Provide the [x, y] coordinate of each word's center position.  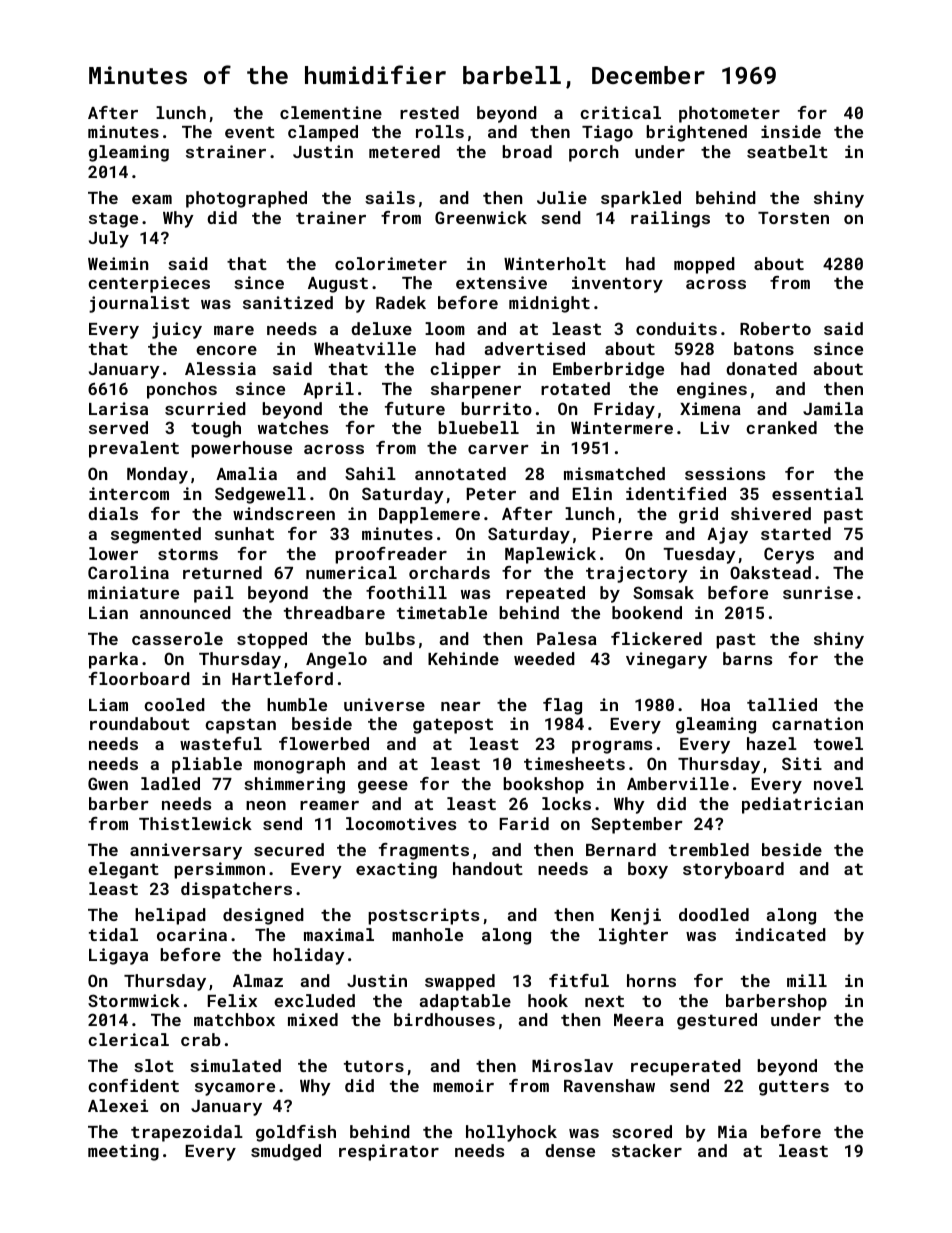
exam [152, 199]
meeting [123, 1152]
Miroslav [572, 1065]
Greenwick [481, 217]
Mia [732, 1131]
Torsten [793, 218]
